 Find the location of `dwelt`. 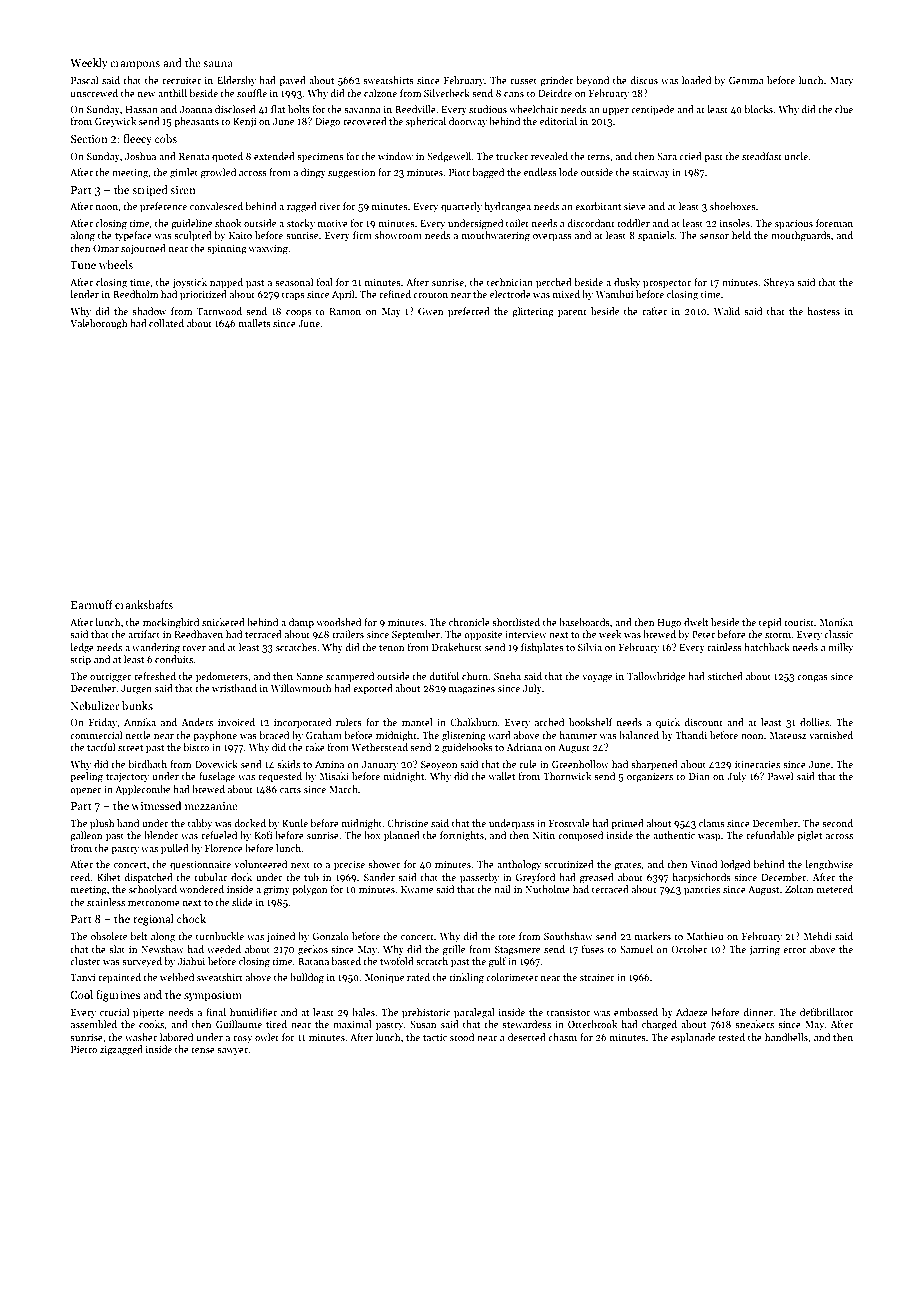

dwelt is located at coordinates (696, 622).
